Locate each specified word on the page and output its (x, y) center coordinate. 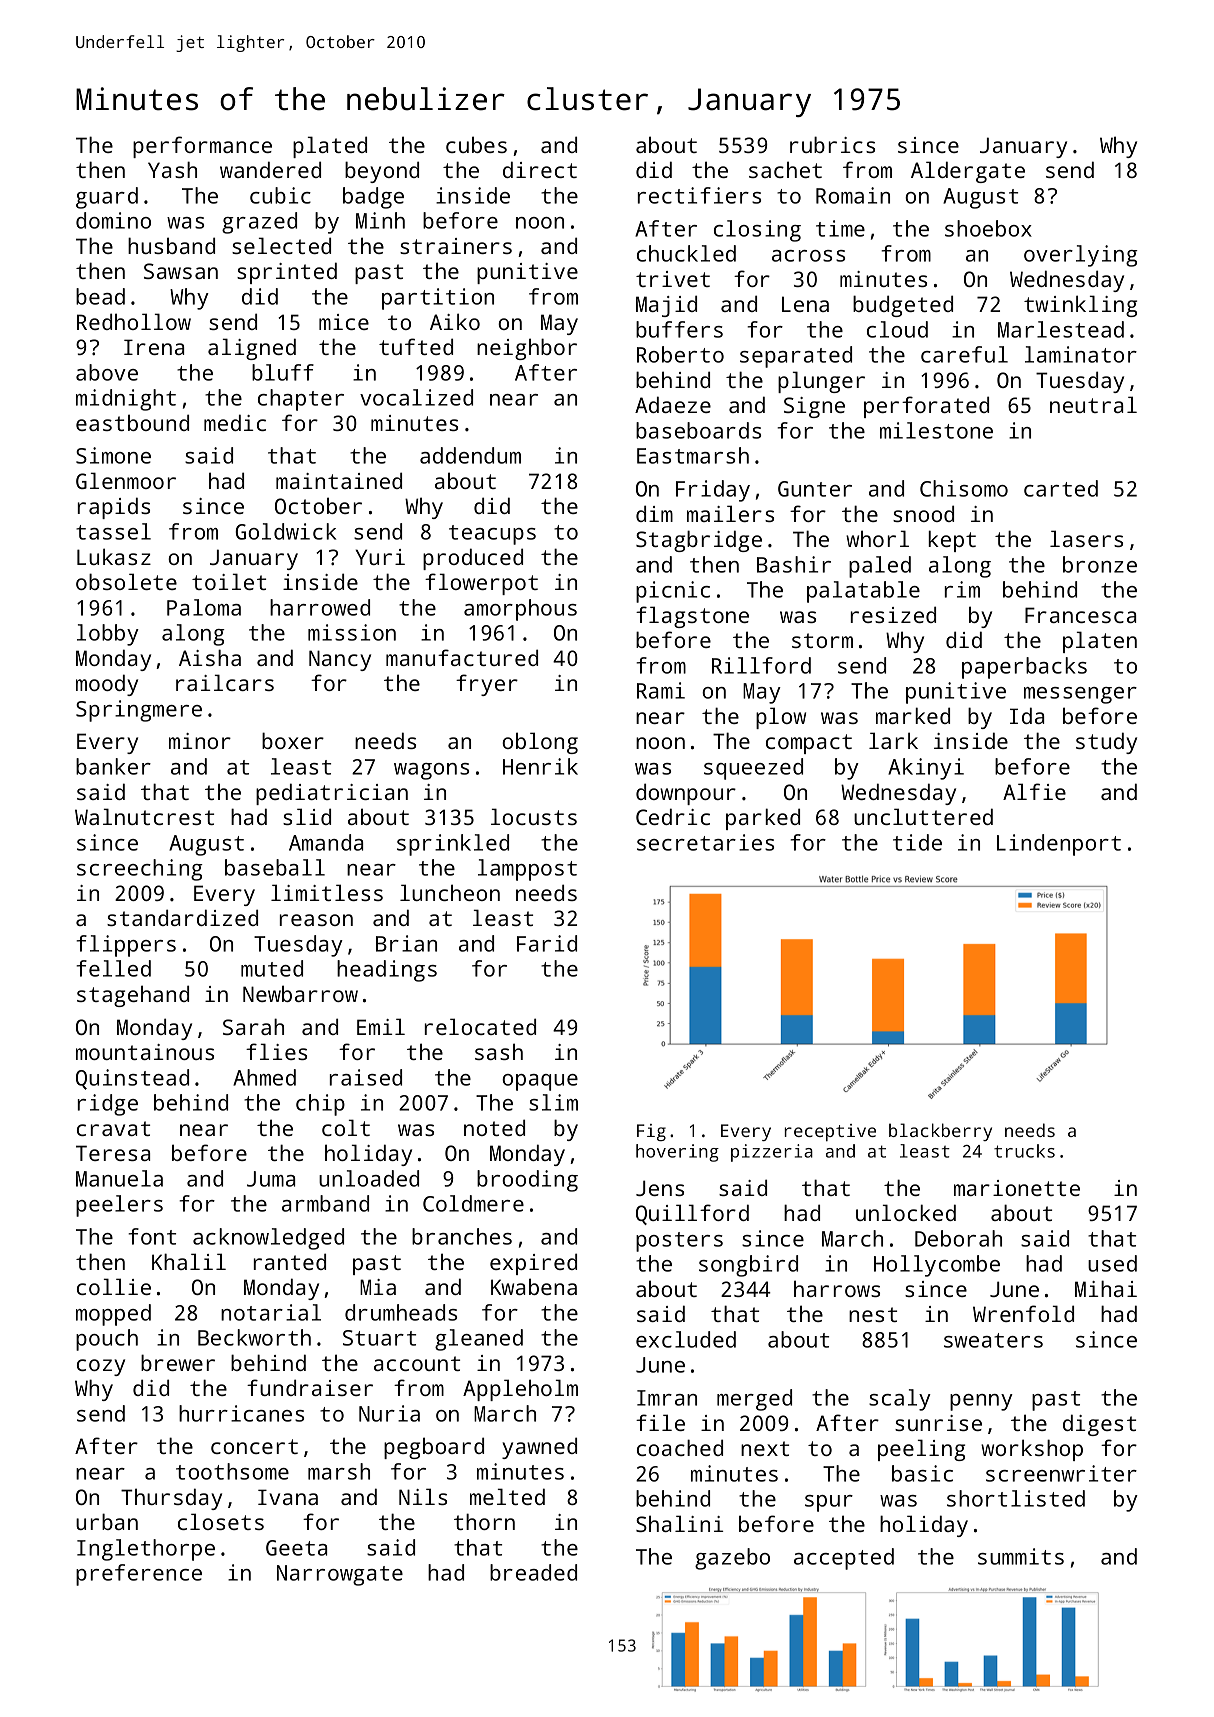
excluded (686, 1339)
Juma (271, 1179)
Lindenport (1059, 845)
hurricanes (241, 1413)
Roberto (680, 354)
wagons (431, 771)
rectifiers (699, 195)
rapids (114, 508)
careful (964, 354)
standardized (182, 917)
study (1106, 743)
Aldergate (968, 172)
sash (499, 1051)
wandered (270, 169)
